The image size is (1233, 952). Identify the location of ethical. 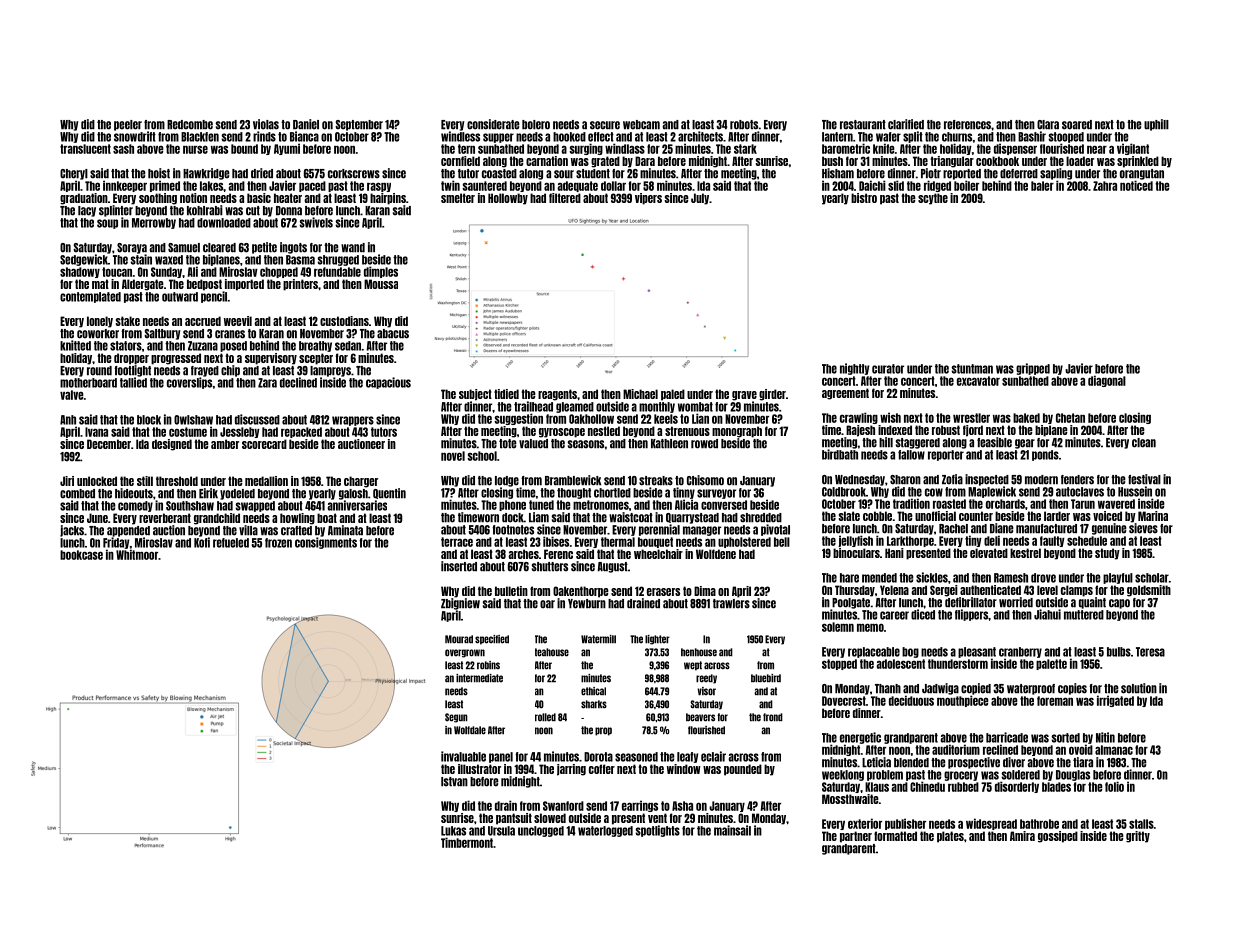
(593, 691).
